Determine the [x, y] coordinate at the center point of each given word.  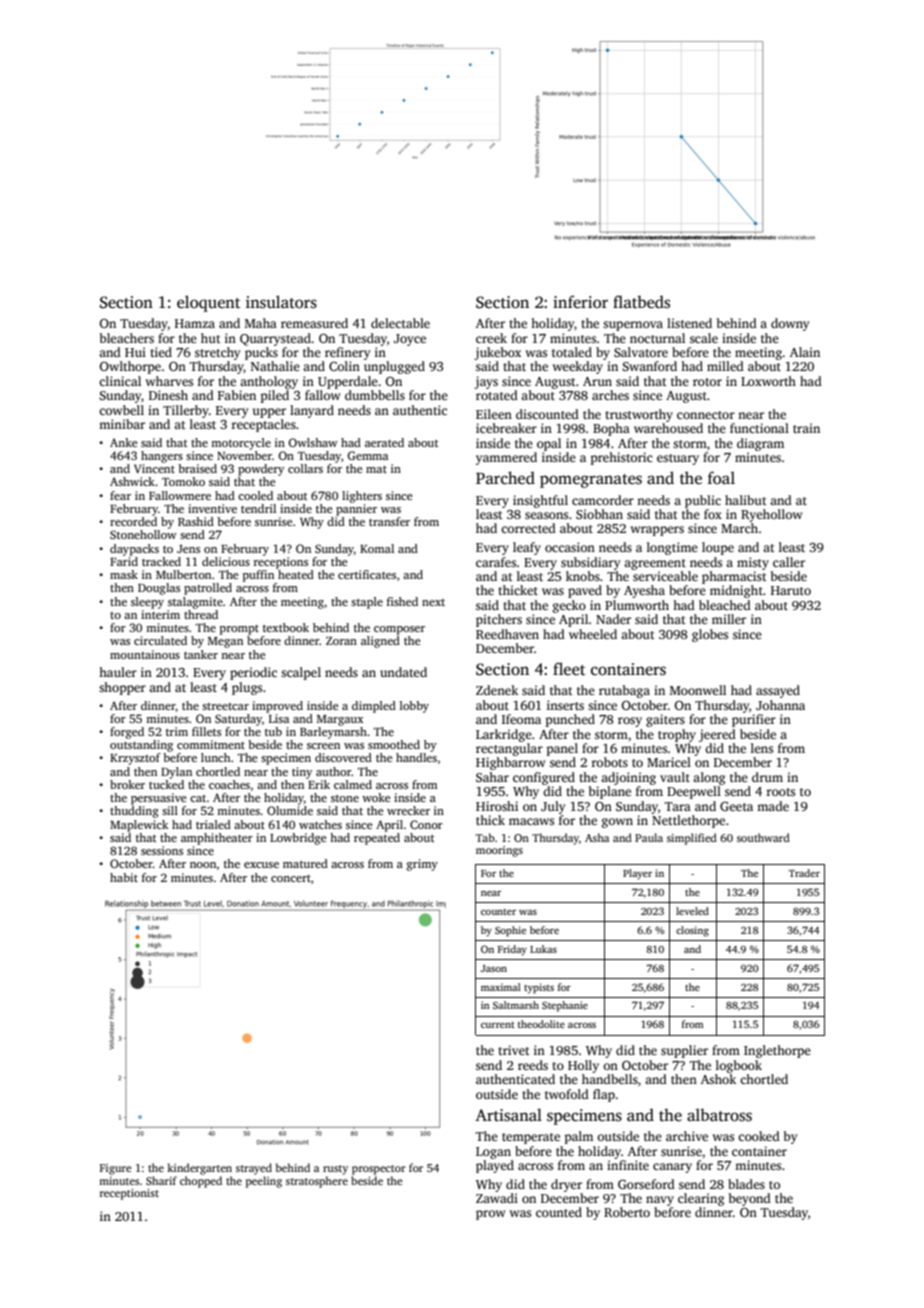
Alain [805, 352]
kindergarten [199, 1169]
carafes [496, 562]
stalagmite [195, 603]
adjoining [628, 778]
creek [491, 338]
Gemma [367, 455]
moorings [499, 851]
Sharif [161, 1180]
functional [759, 428]
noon [203, 865]
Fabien [237, 395]
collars [305, 468]
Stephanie [565, 1006]
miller [729, 619]
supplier [684, 1051]
